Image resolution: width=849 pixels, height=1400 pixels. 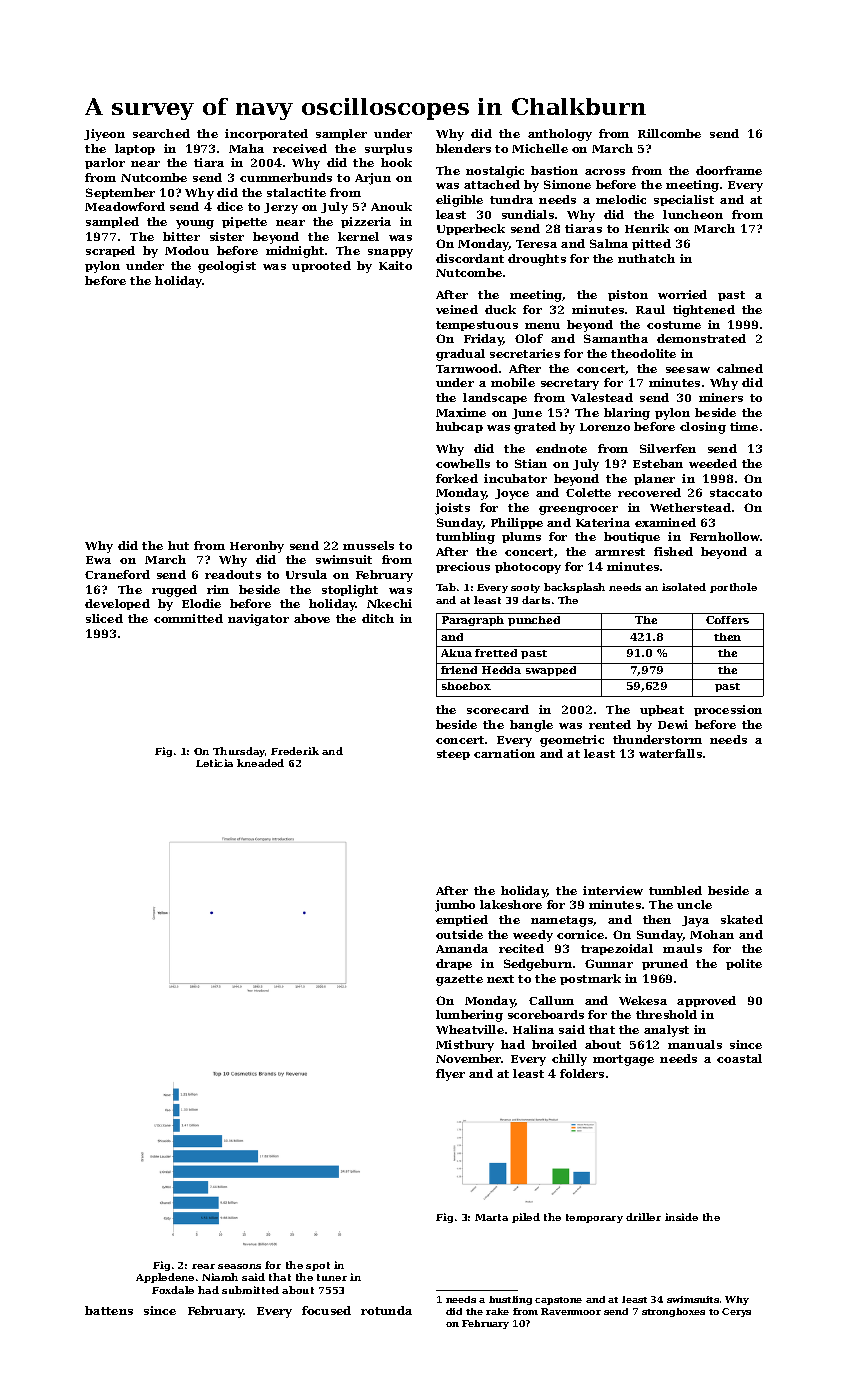 I want to click on folders, so click(x=582, y=1073).
